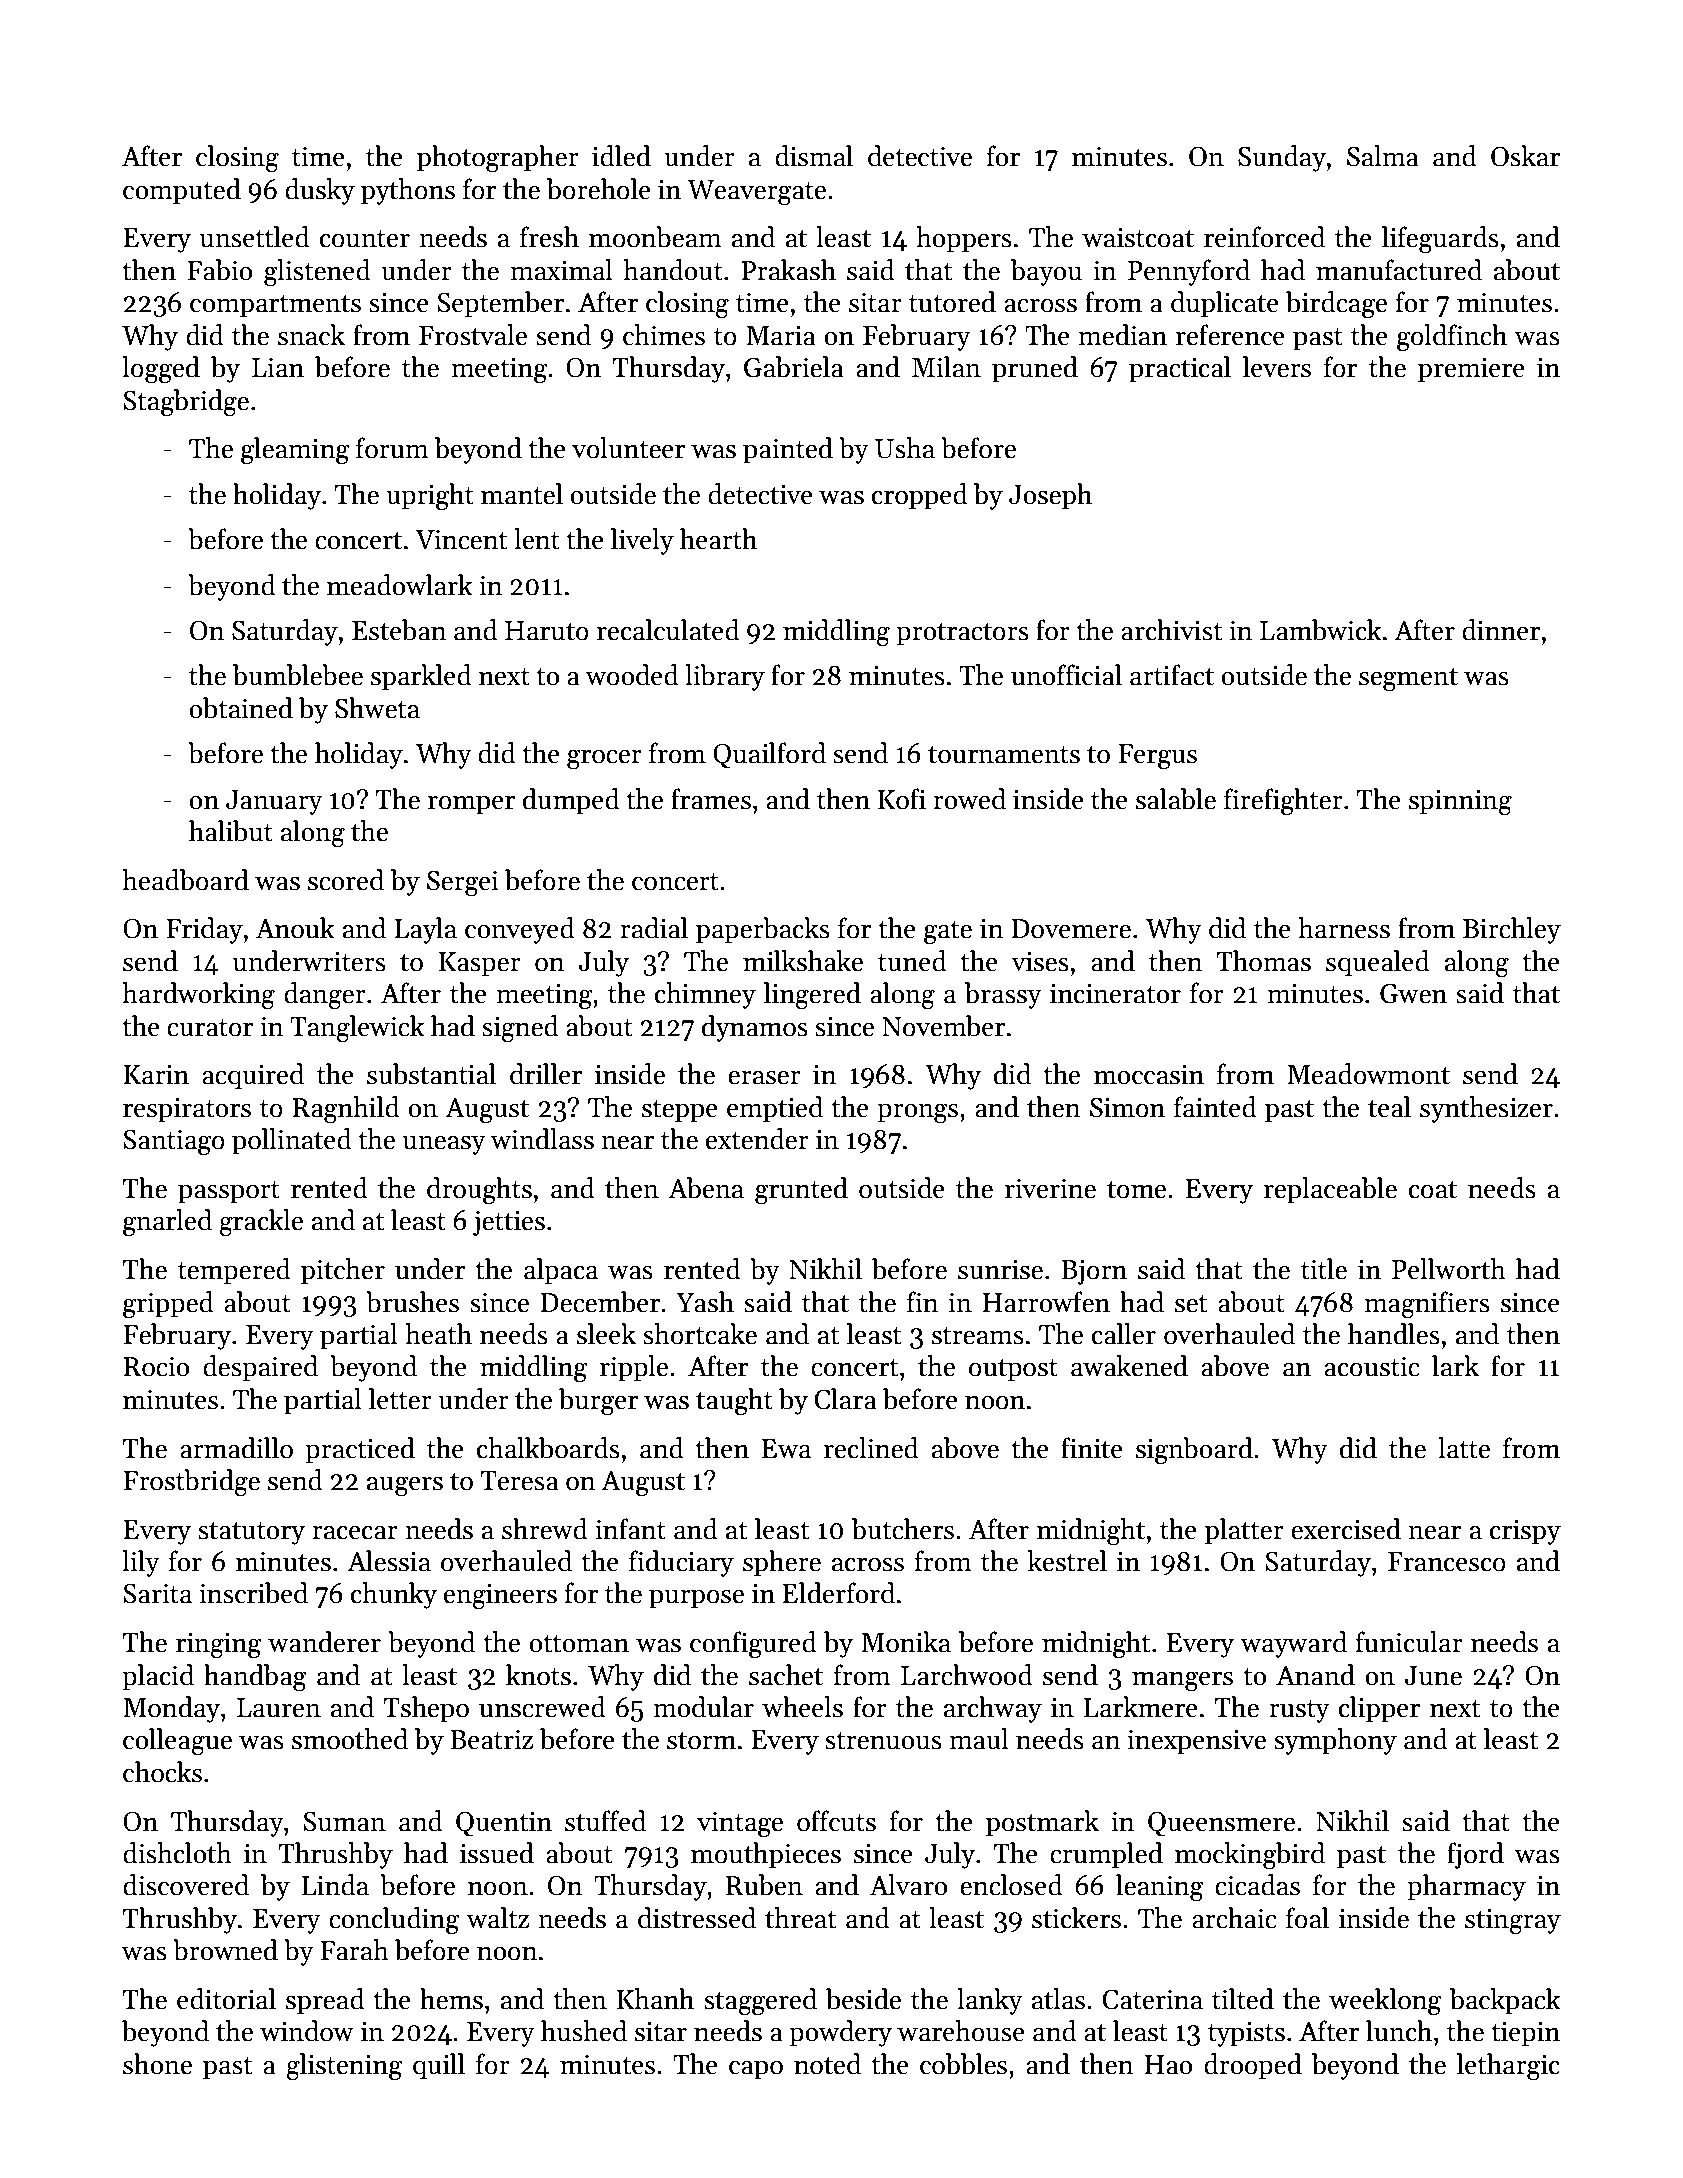  Describe the element at coordinates (260, 1368) in the document. I see `despaired` at that location.
